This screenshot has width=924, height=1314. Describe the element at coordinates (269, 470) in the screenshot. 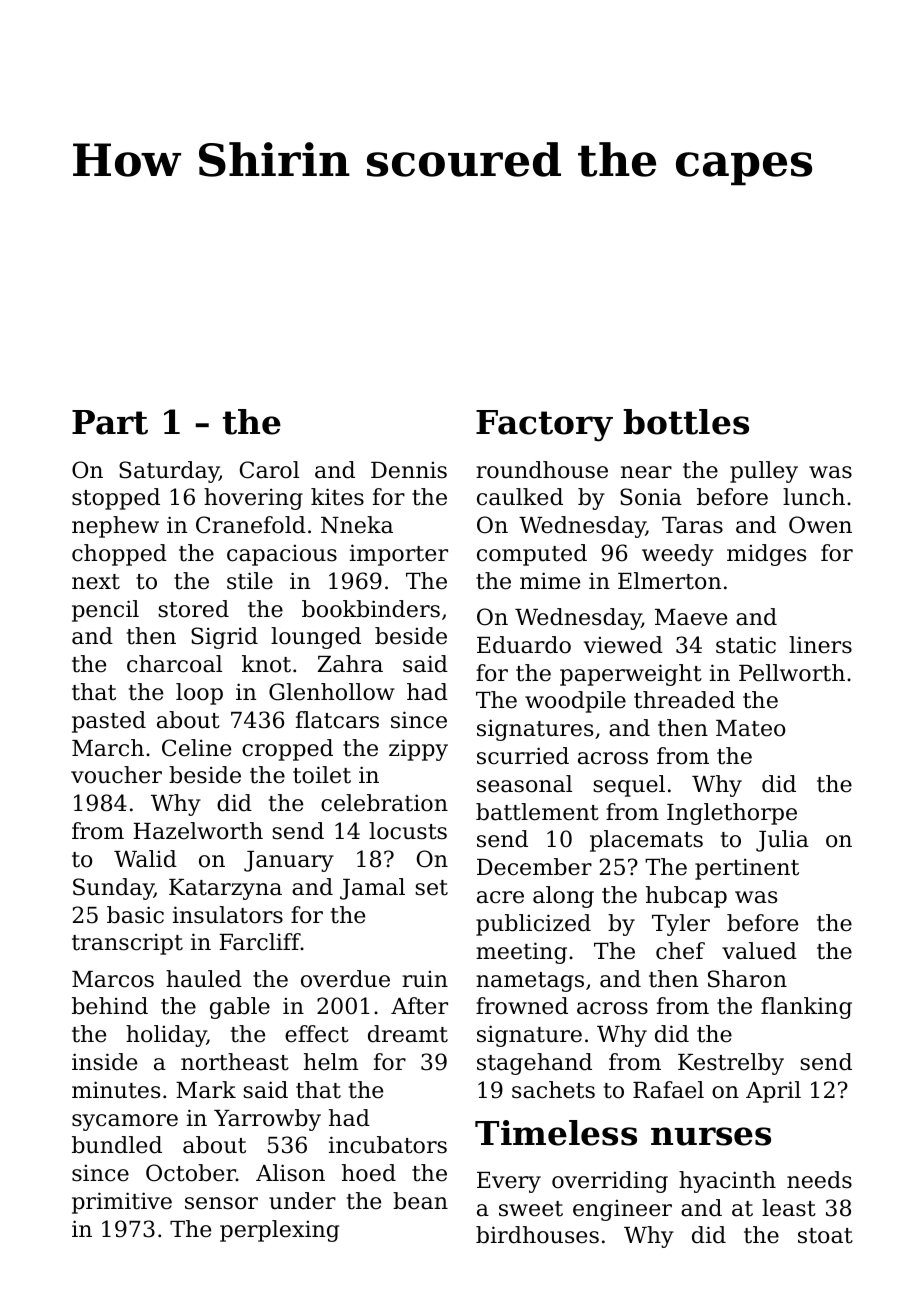

I see `Carol` at that location.
